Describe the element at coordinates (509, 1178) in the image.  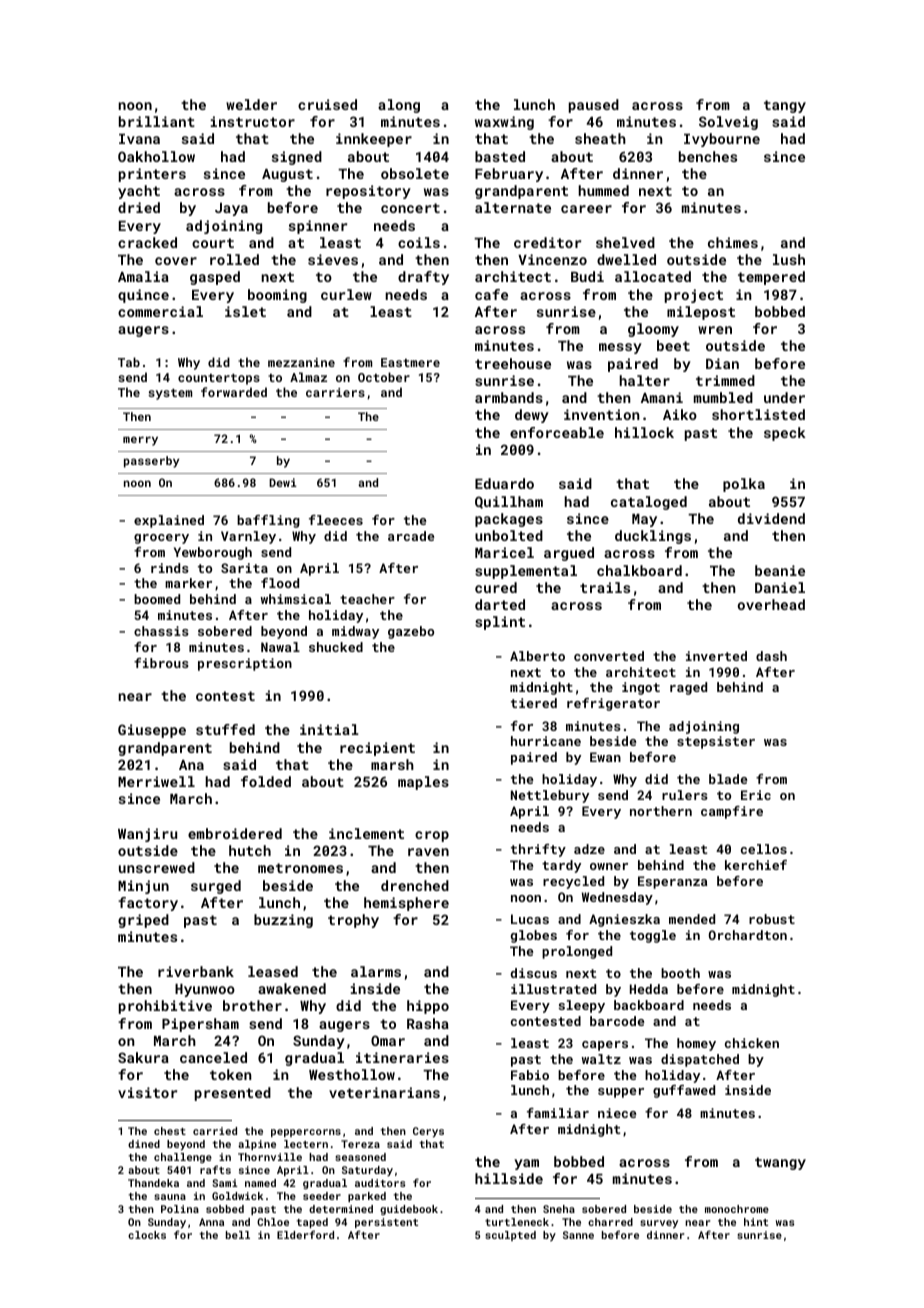
I see `hillside` at that location.
